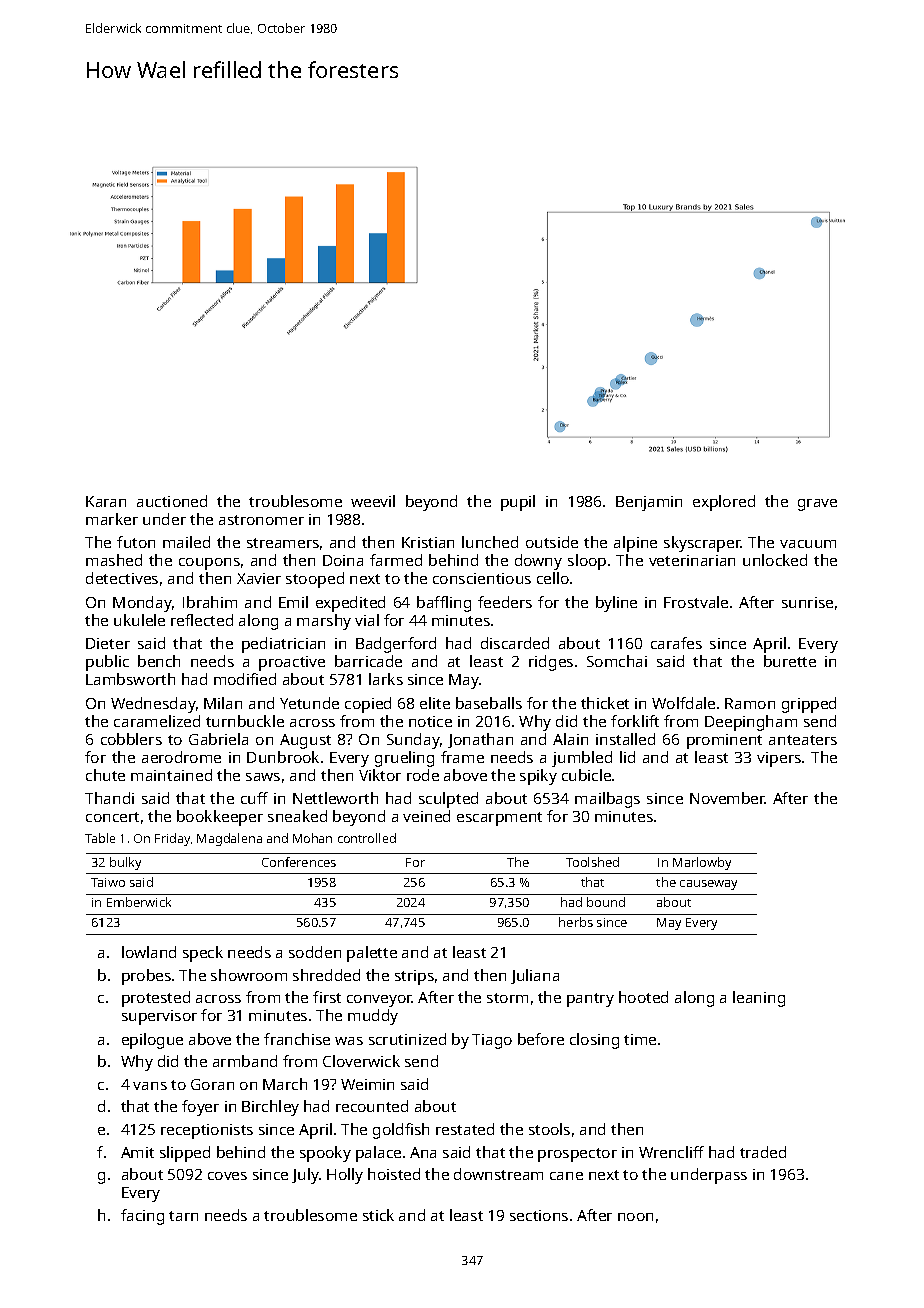 The width and height of the document is (924, 1308). Describe the element at coordinates (142, 1217) in the document. I see `facing` at that location.
